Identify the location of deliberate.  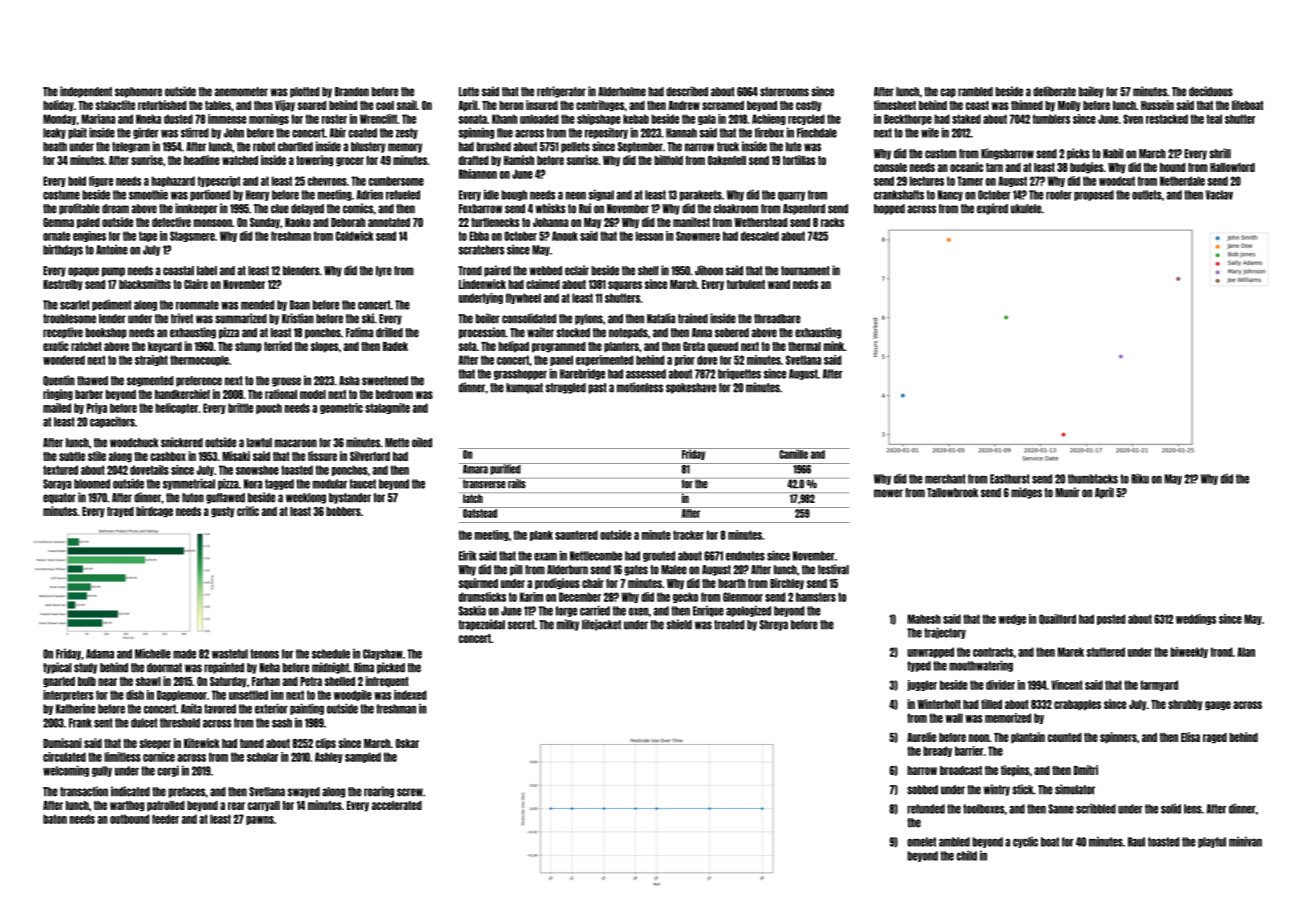
(1054, 91).
